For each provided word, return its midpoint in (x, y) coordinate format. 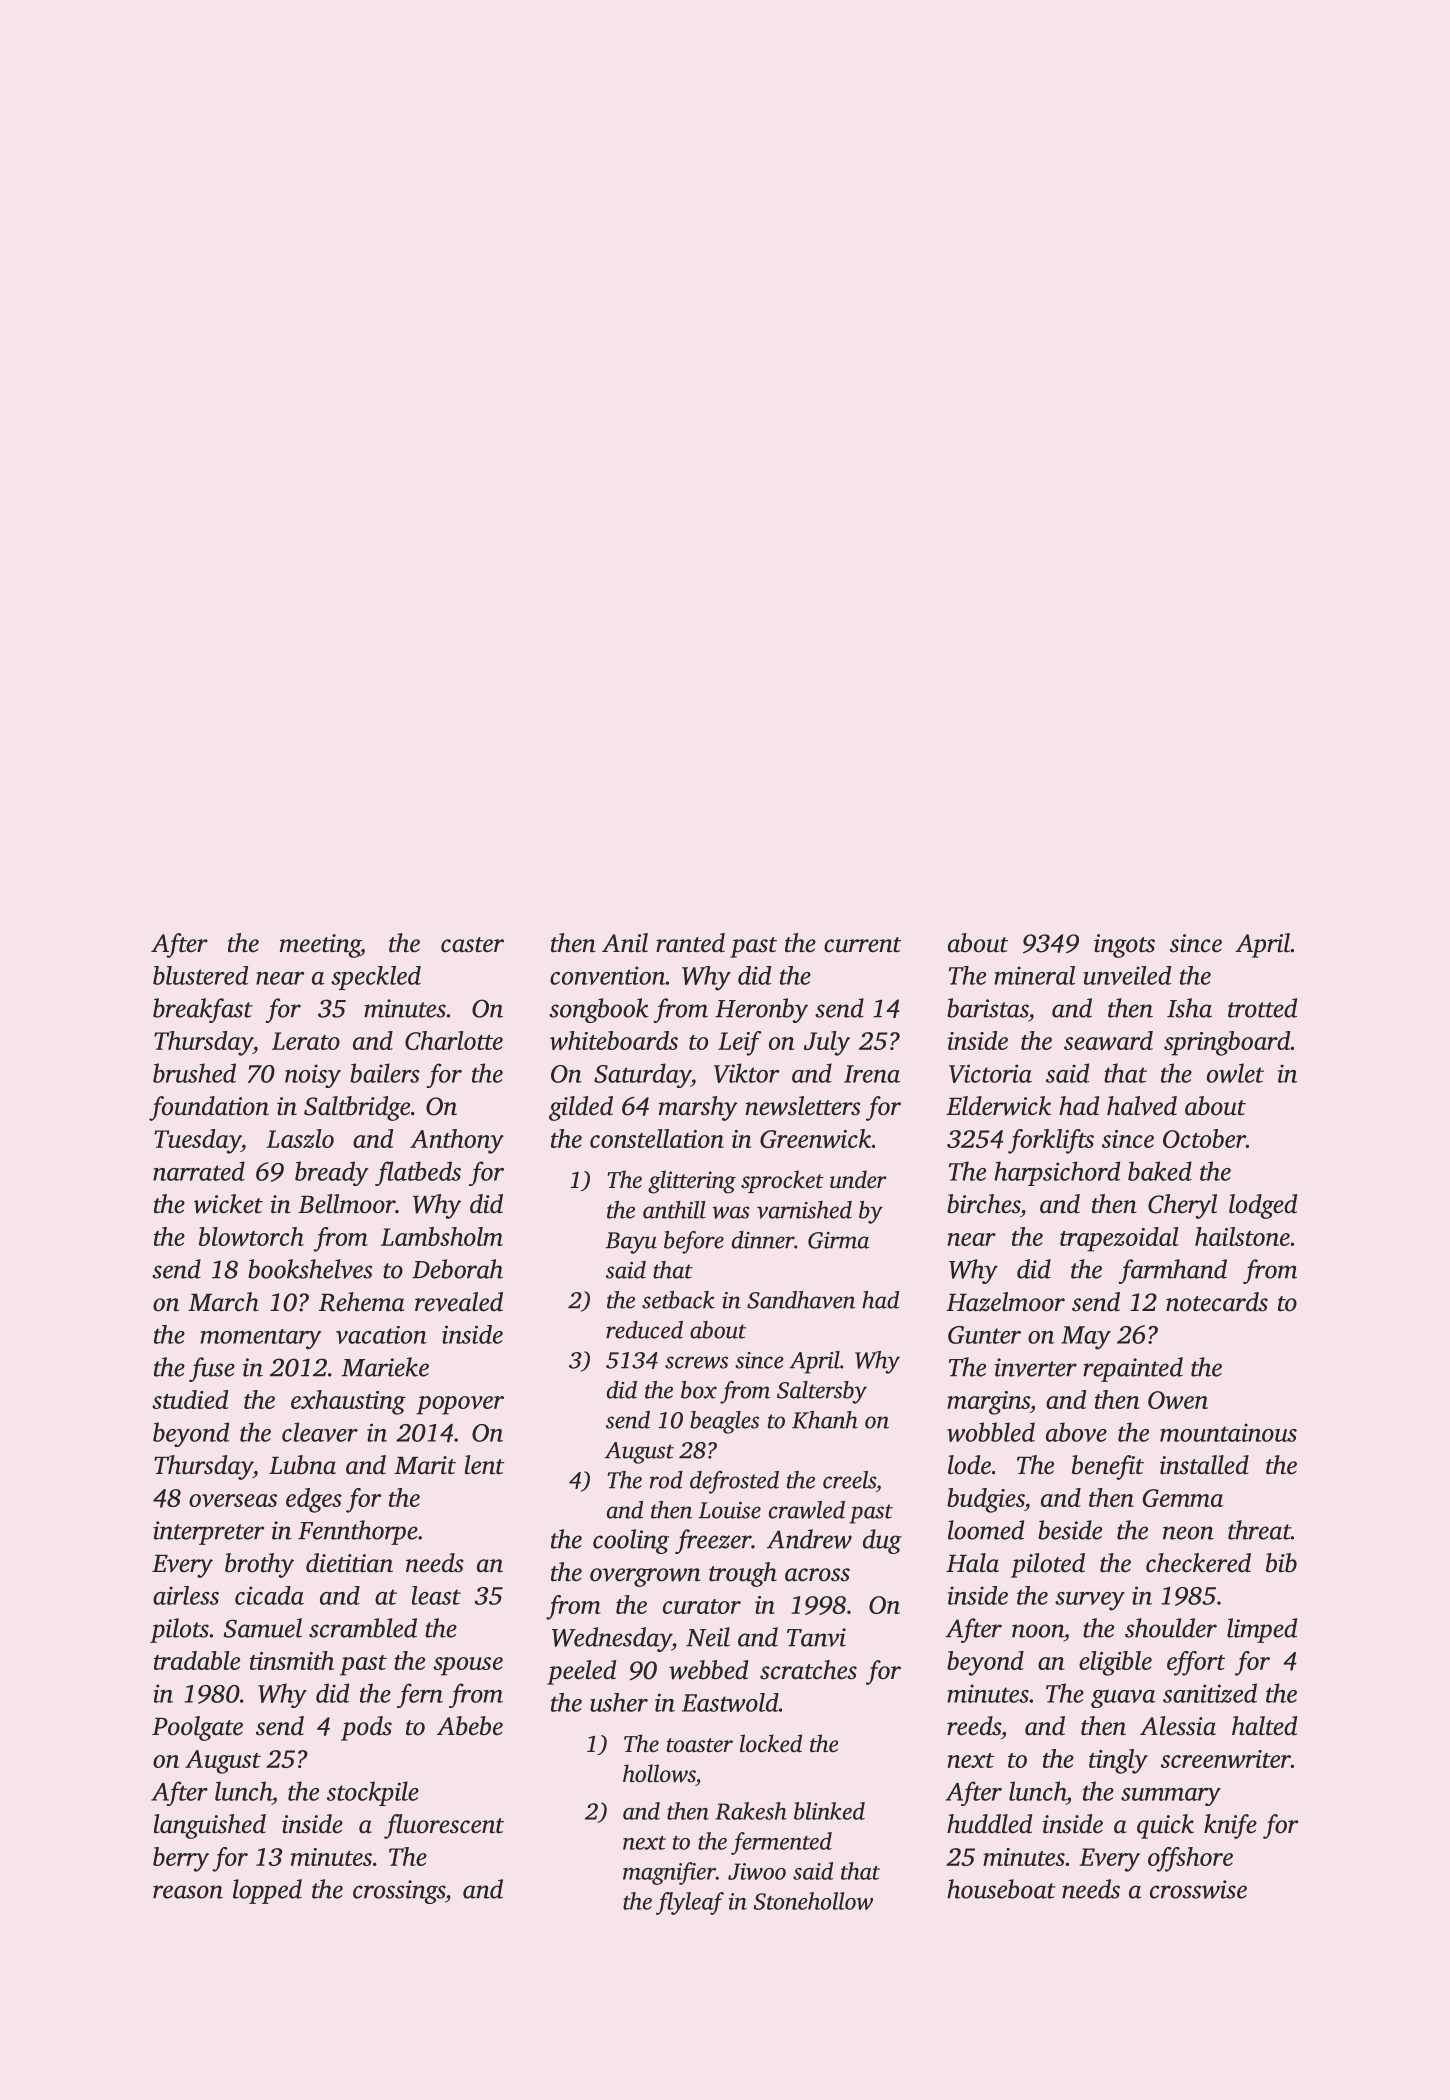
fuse (212, 1369)
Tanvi (816, 1637)
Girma (838, 1240)
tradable (197, 1660)
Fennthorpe (358, 1532)
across (817, 1575)
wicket (228, 1204)
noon (1038, 1631)
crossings (399, 1892)
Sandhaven (801, 1300)
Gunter (984, 1335)
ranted (690, 943)
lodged (1263, 1206)
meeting (320, 946)
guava (1123, 1699)
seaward (1108, 1040)
